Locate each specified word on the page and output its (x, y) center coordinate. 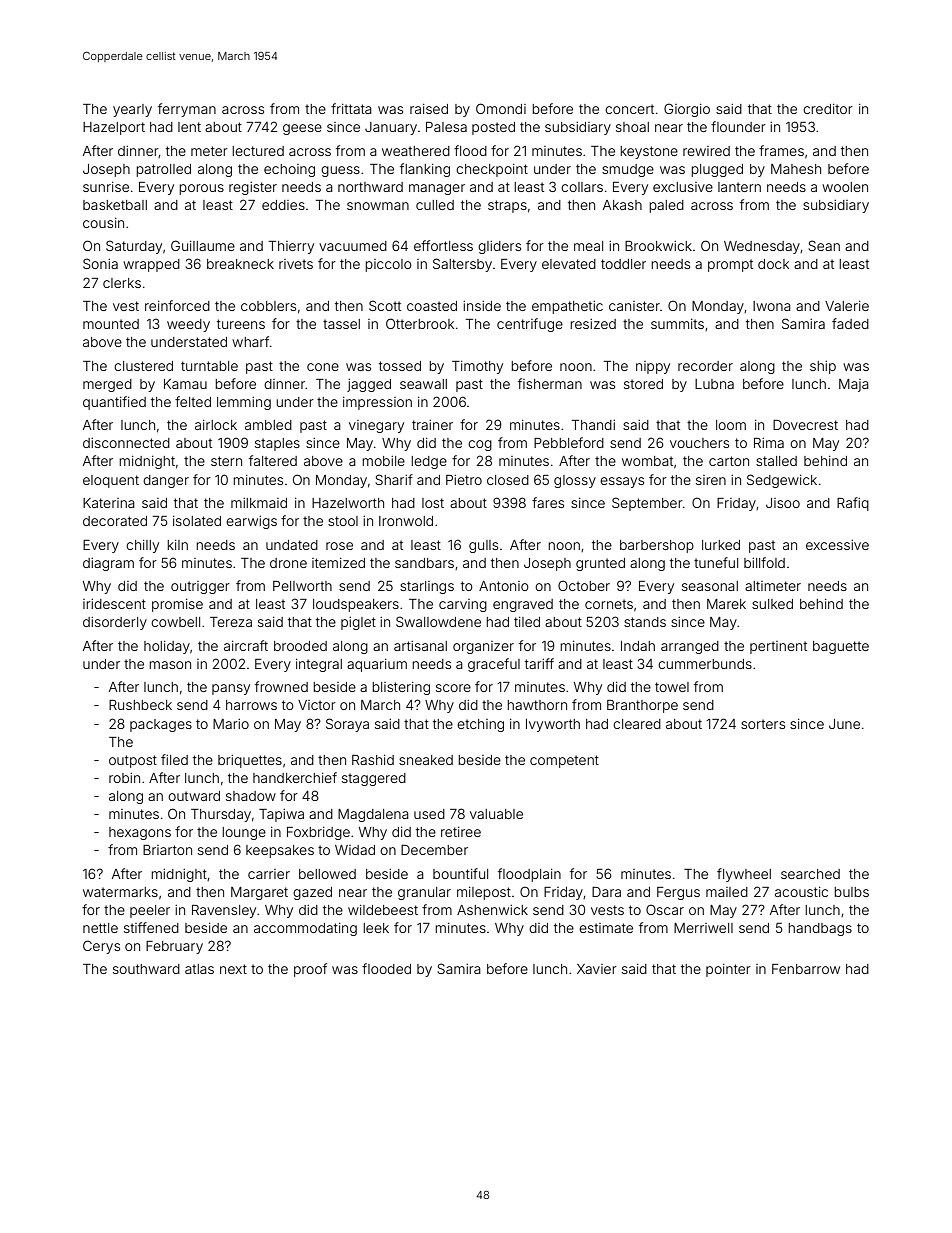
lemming (244, 403)
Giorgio (687, 110)
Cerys (101, 947)
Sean (824, 245)
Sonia (100, 263)
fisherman (550, 383)
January (391, 128)
